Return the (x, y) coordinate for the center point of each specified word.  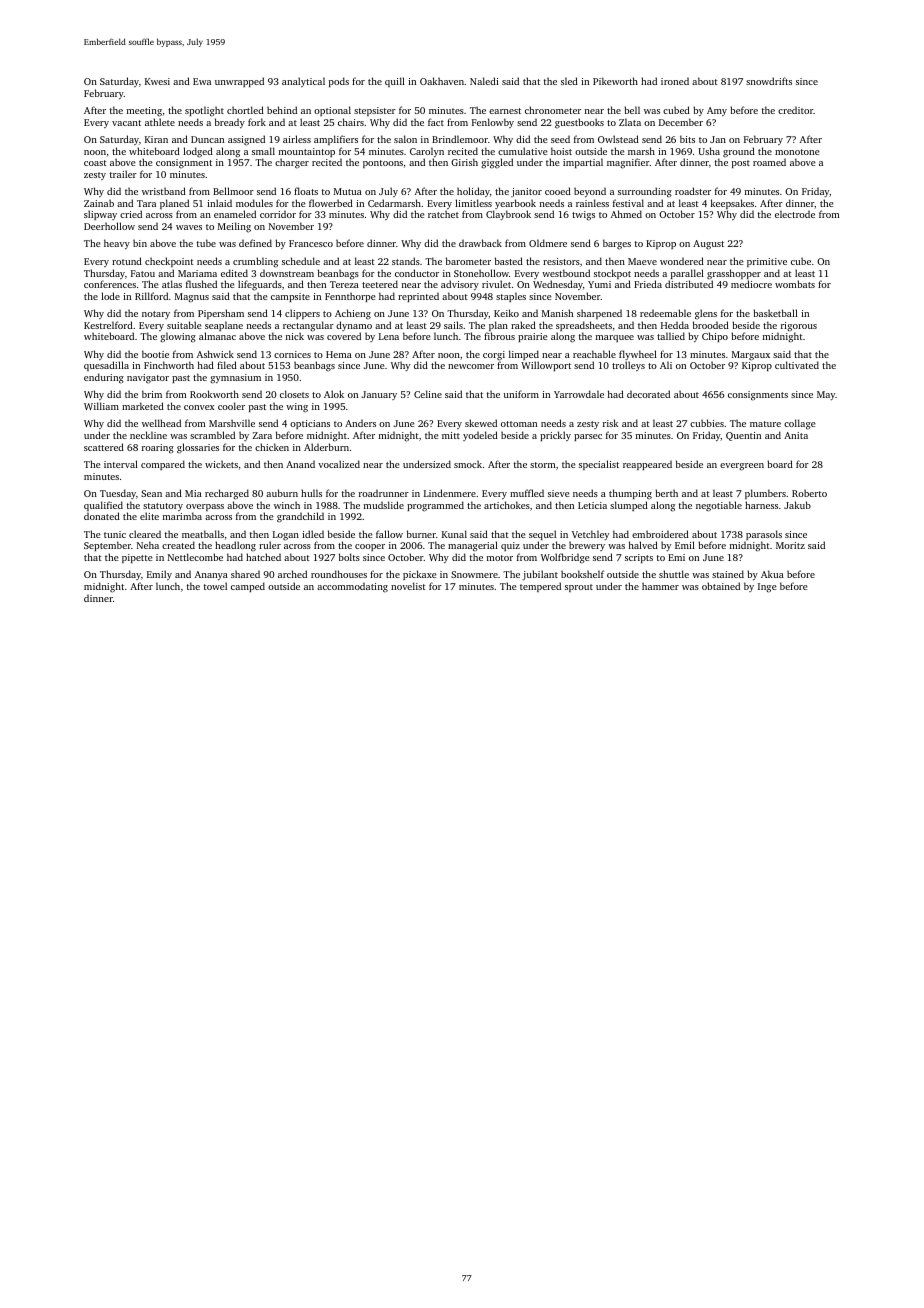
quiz (510, 546)
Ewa (202, 81)
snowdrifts (769, 81)
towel (215, 586)
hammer (660, 586)
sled (569, 81)
